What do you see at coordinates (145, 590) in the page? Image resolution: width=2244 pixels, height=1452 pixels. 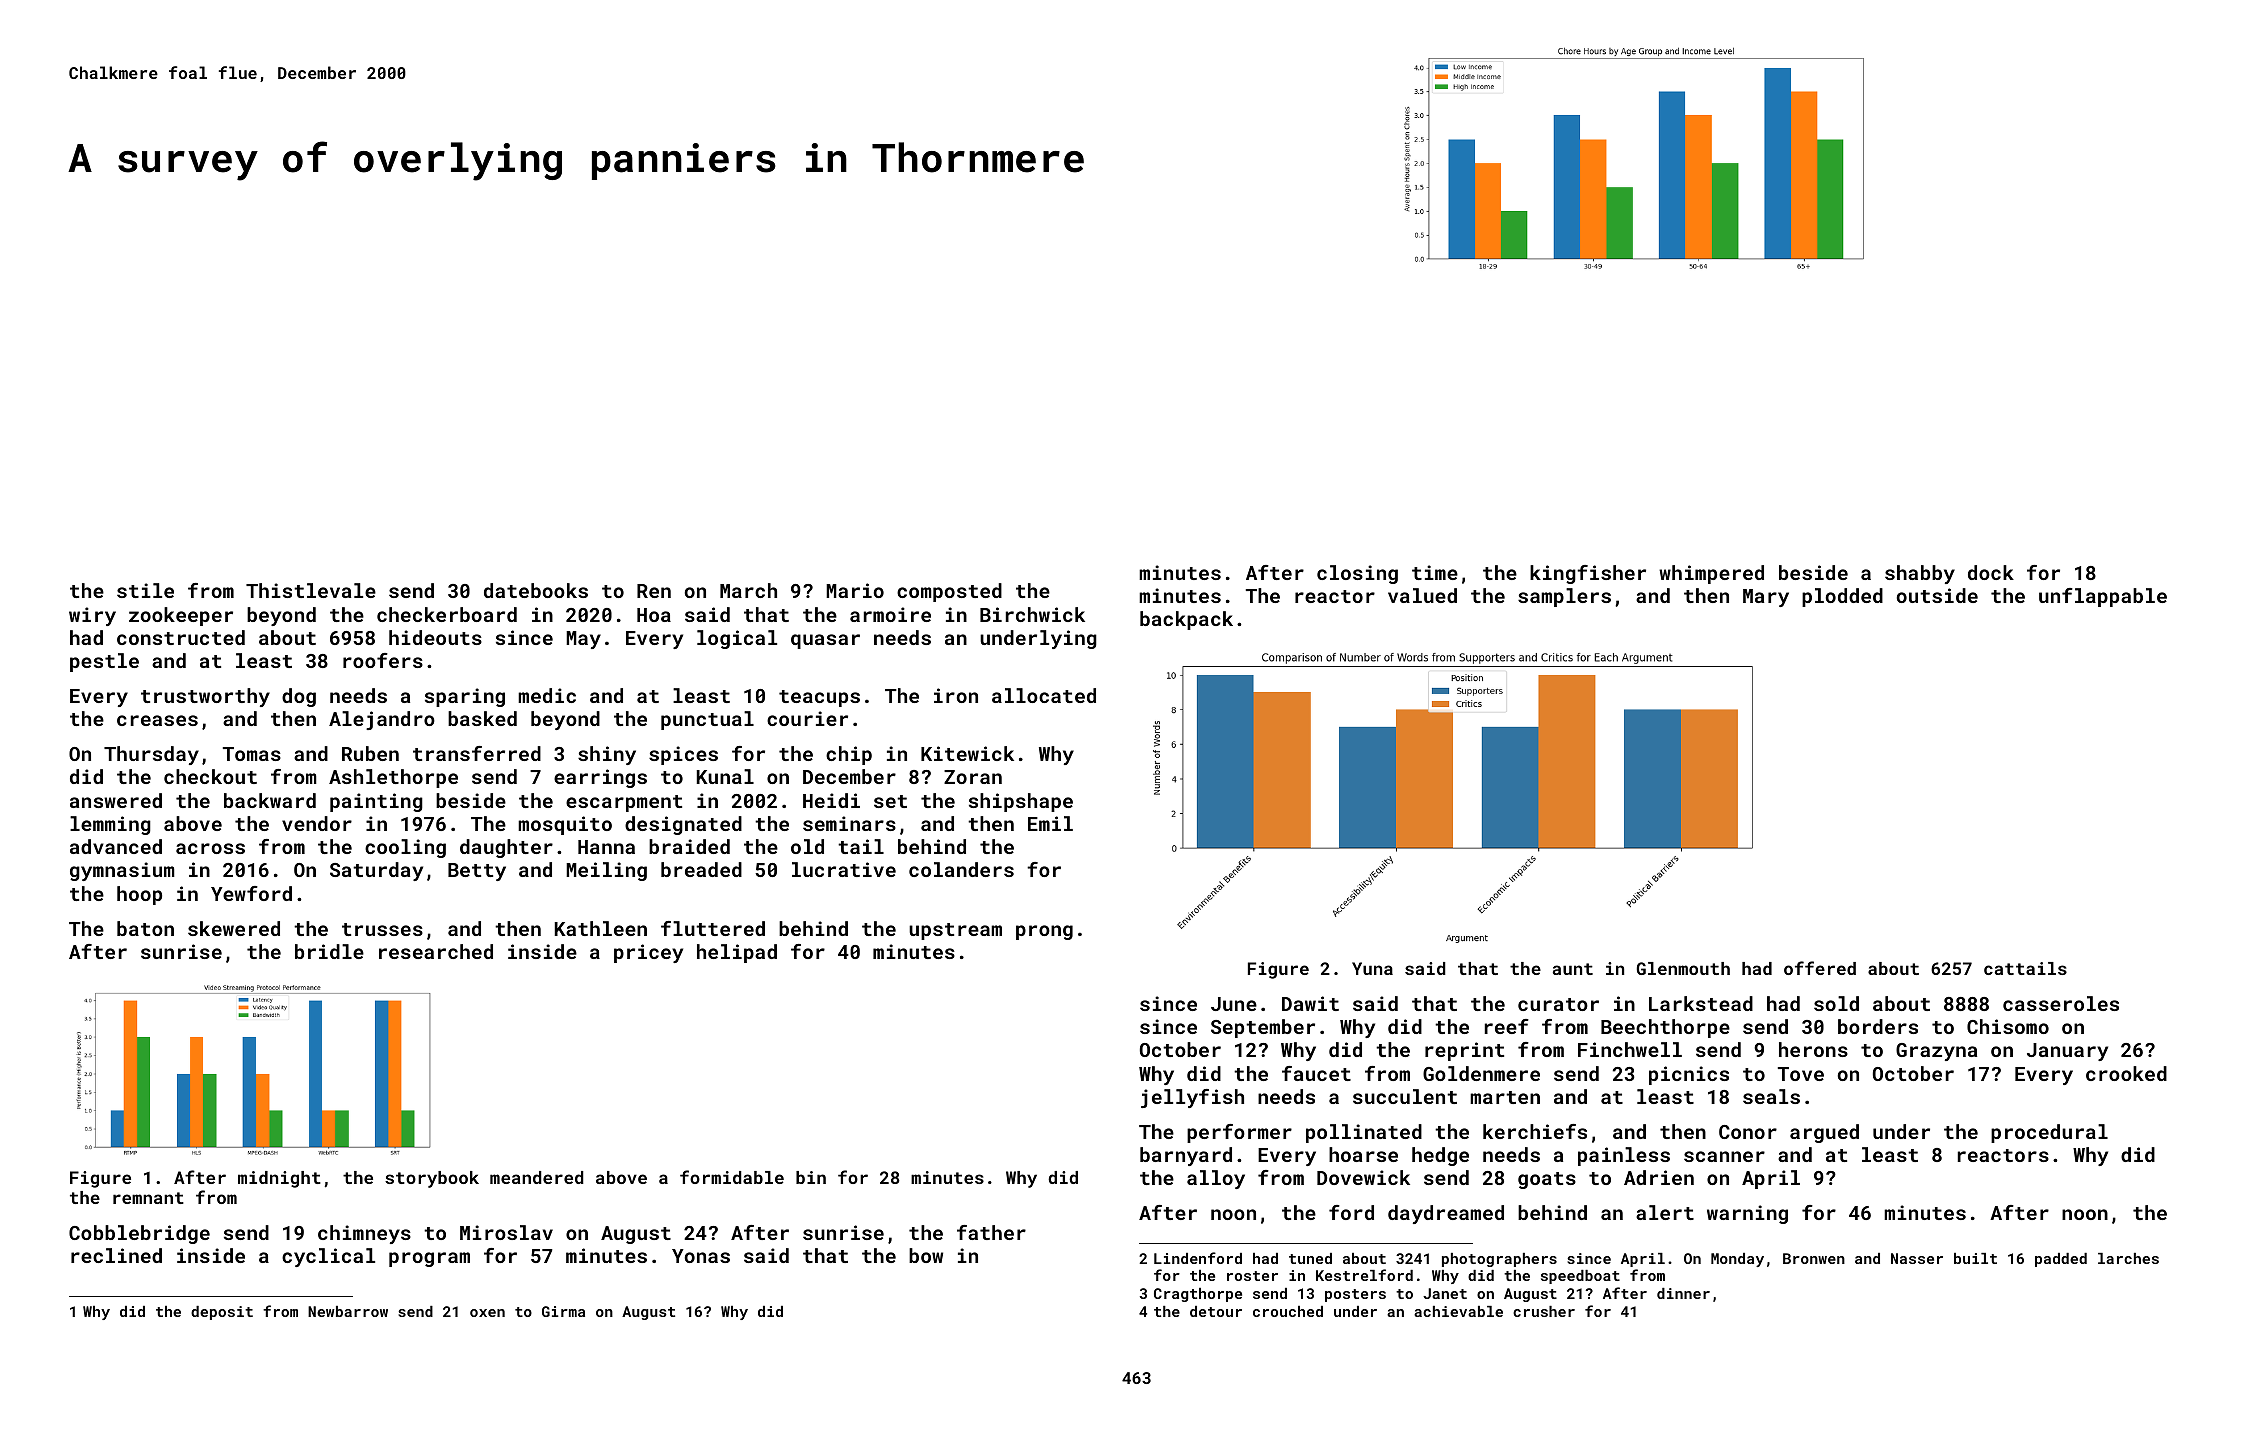 I see `stile` at bounding box center [145, 590].
